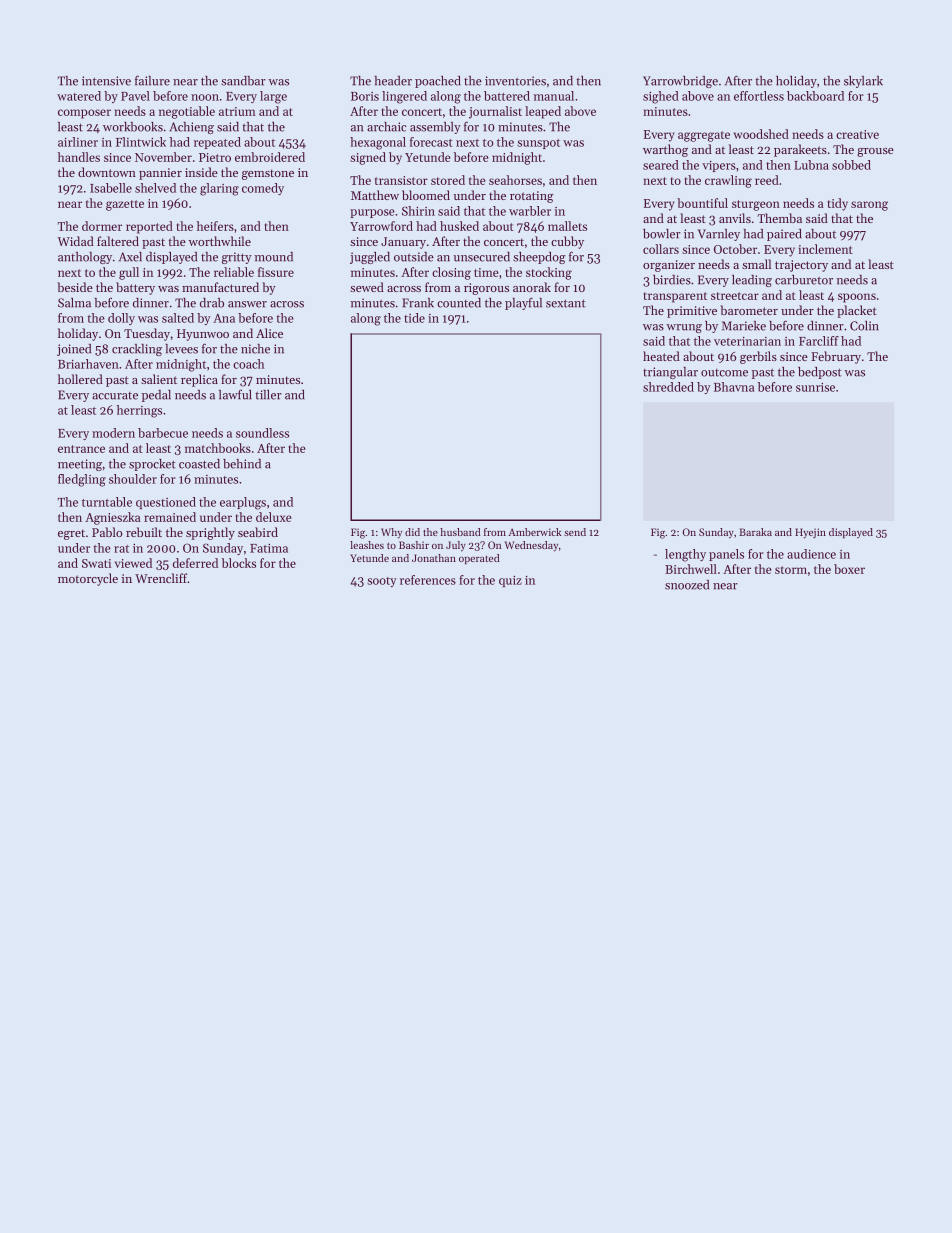 Image resolution: width=952 pixels, height=1233 pixels. Describe the element at coordinates (815, 387) in the document. I see `sunrise` at that location.
